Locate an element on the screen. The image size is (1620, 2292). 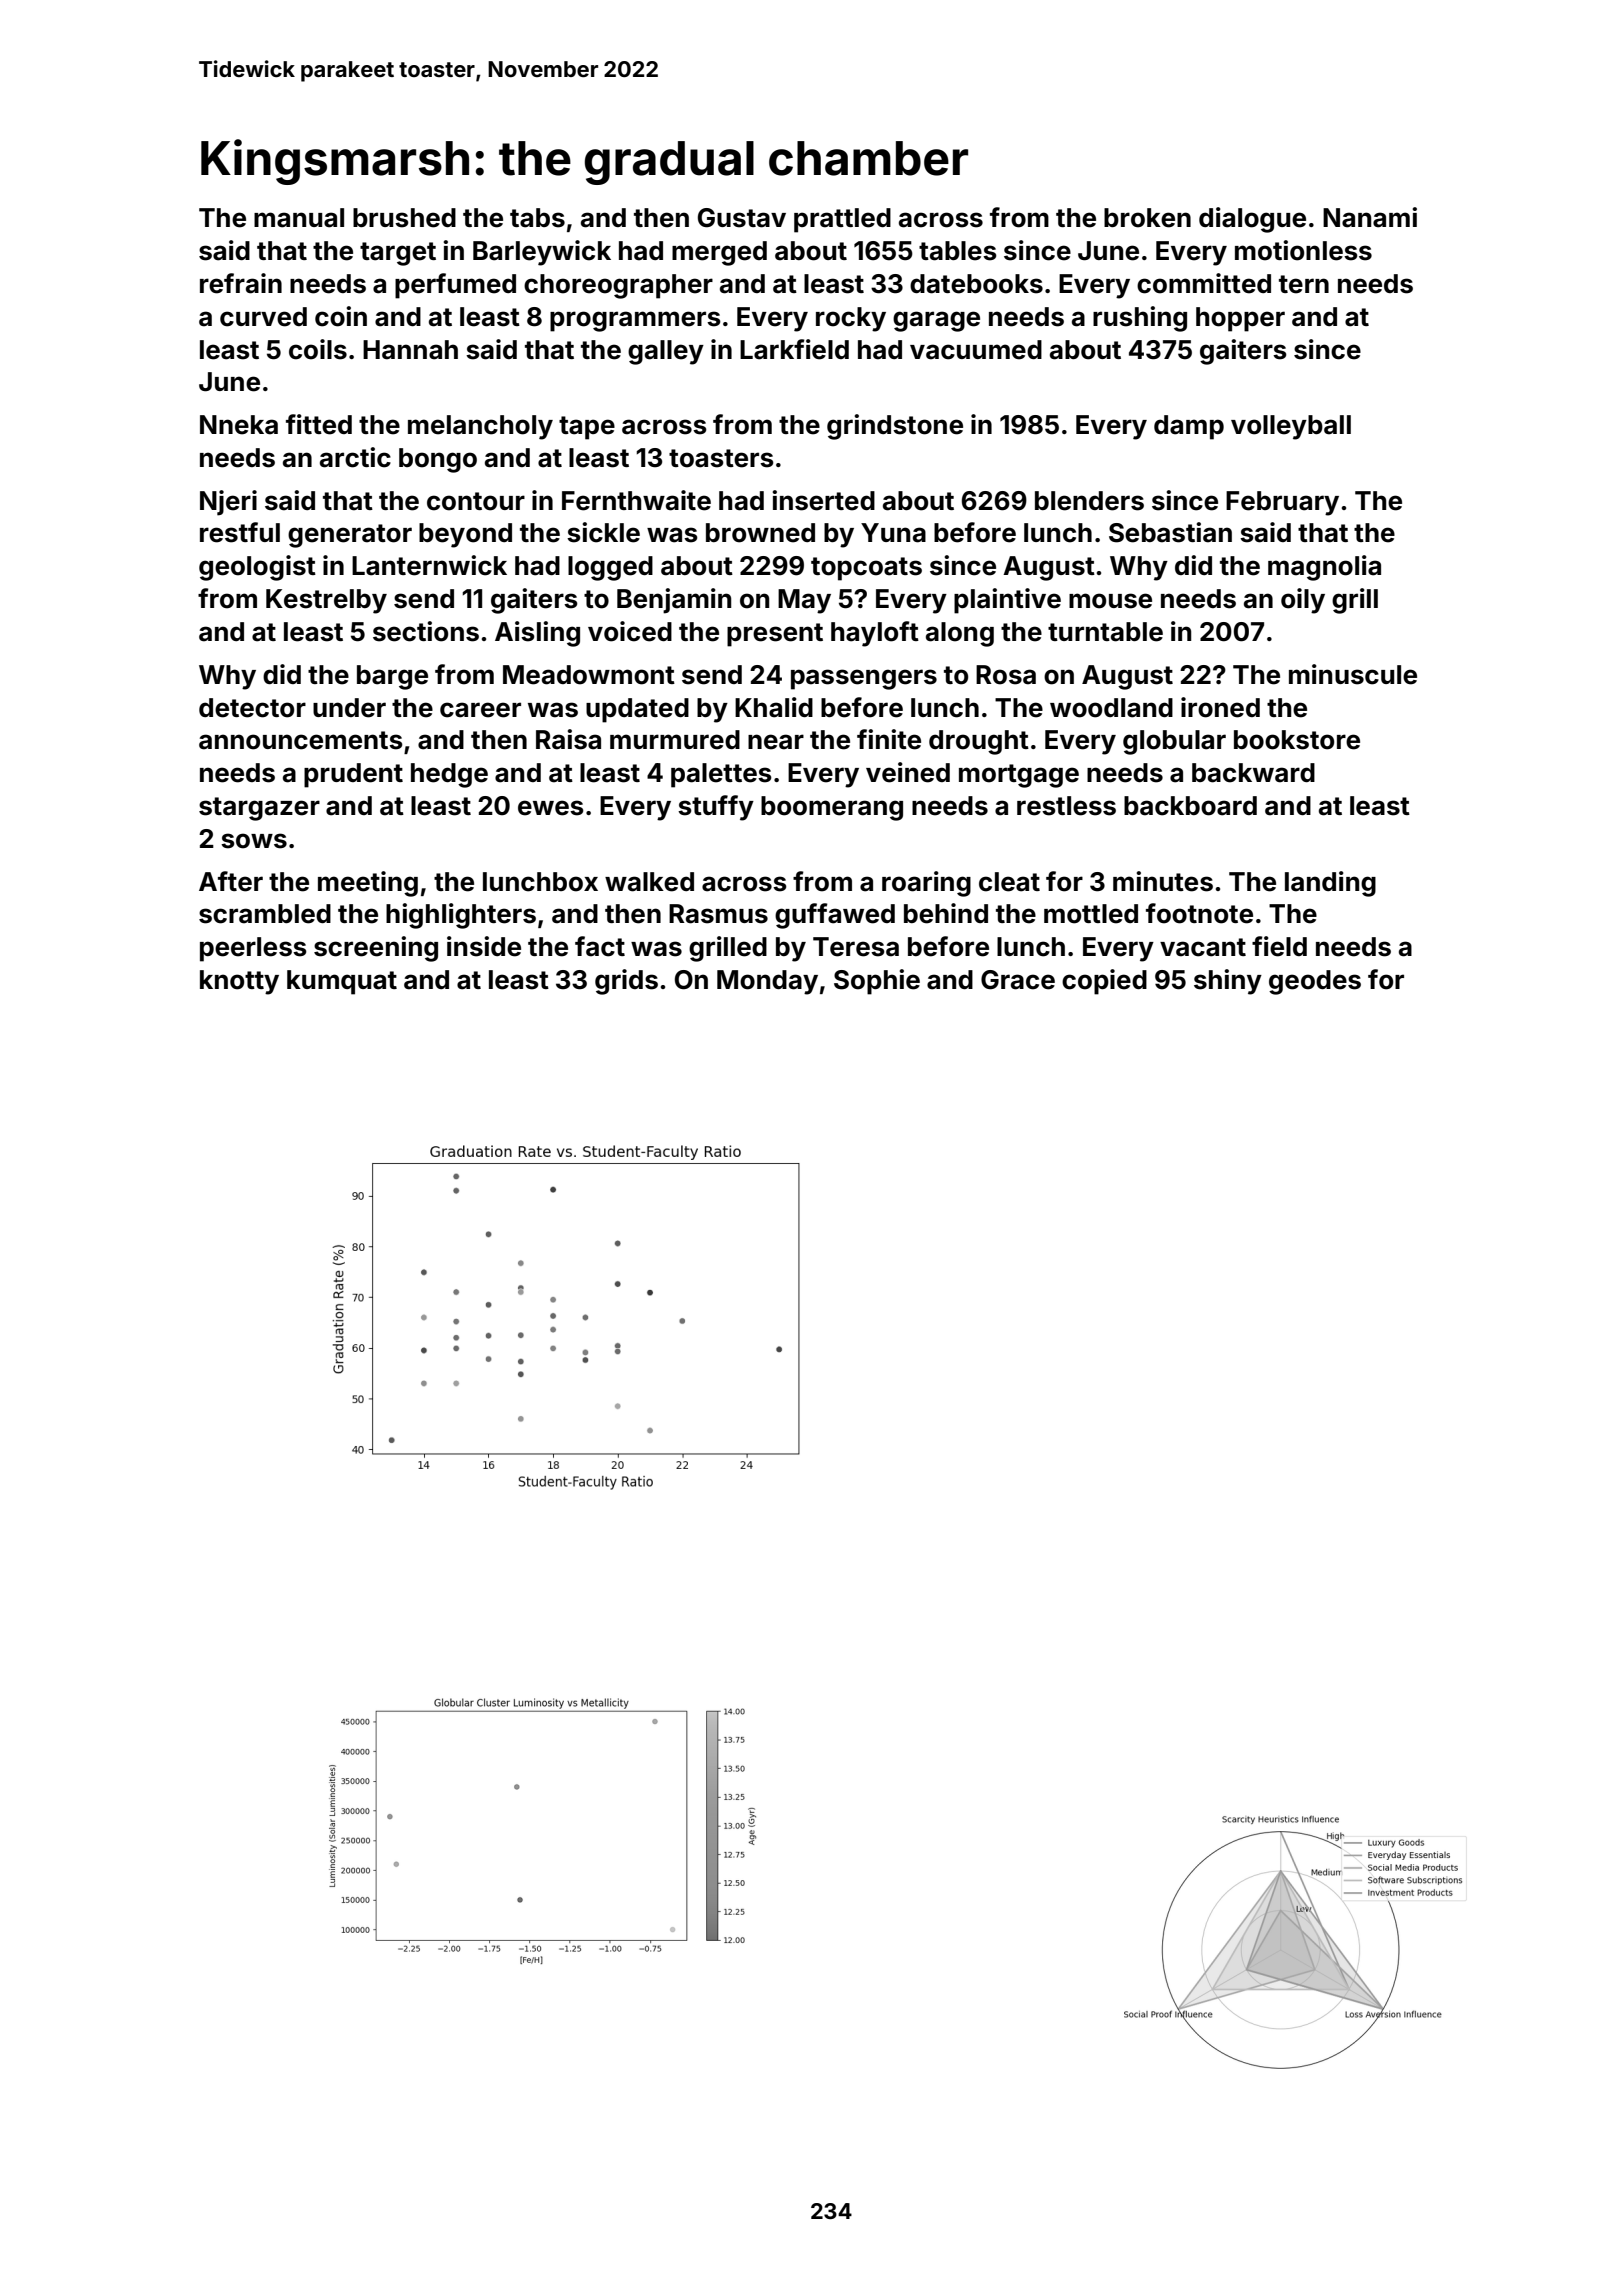
barge is located at coordinates (392, 677).
